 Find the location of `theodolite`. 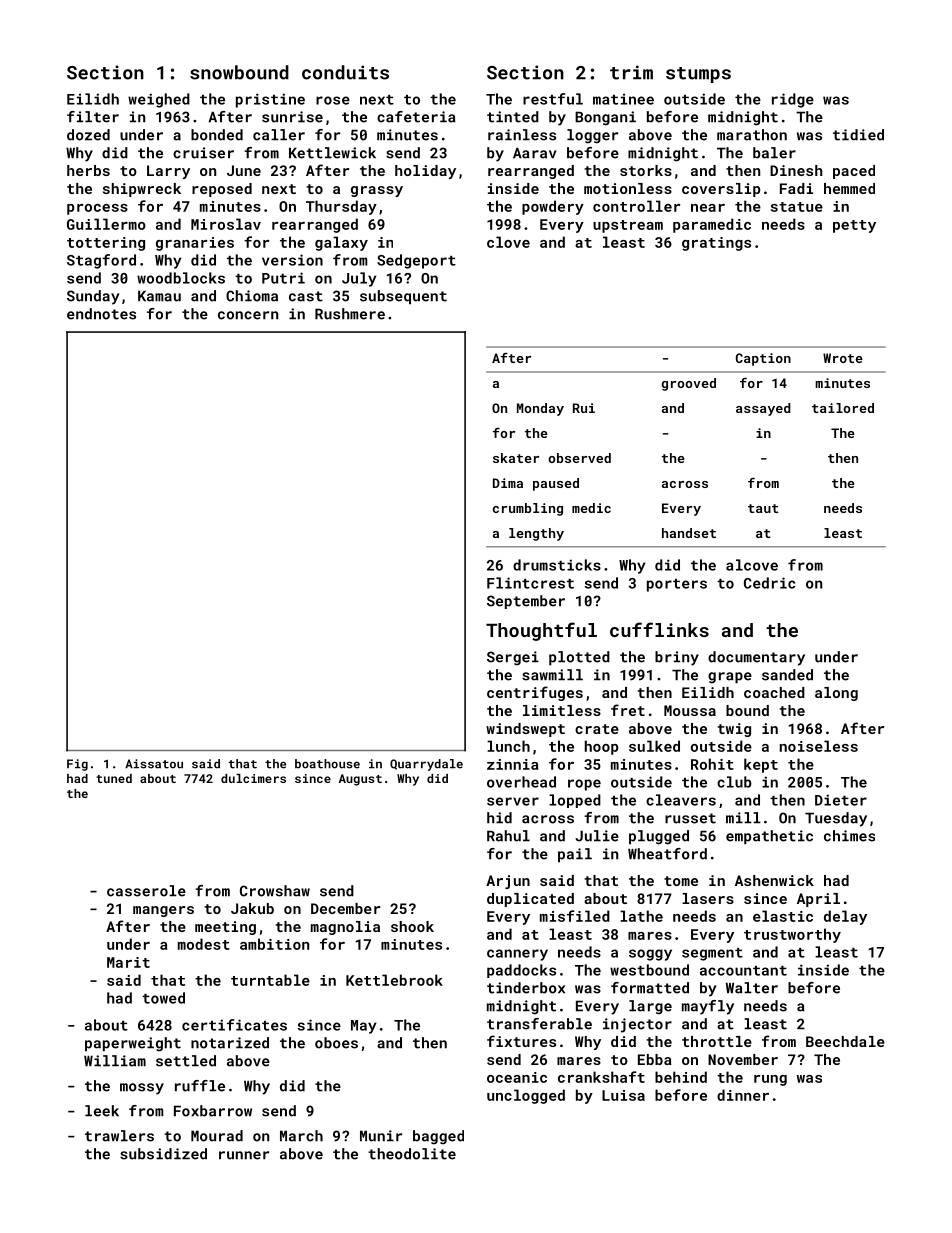

theodolite is located at coordinates (412, 1154).
